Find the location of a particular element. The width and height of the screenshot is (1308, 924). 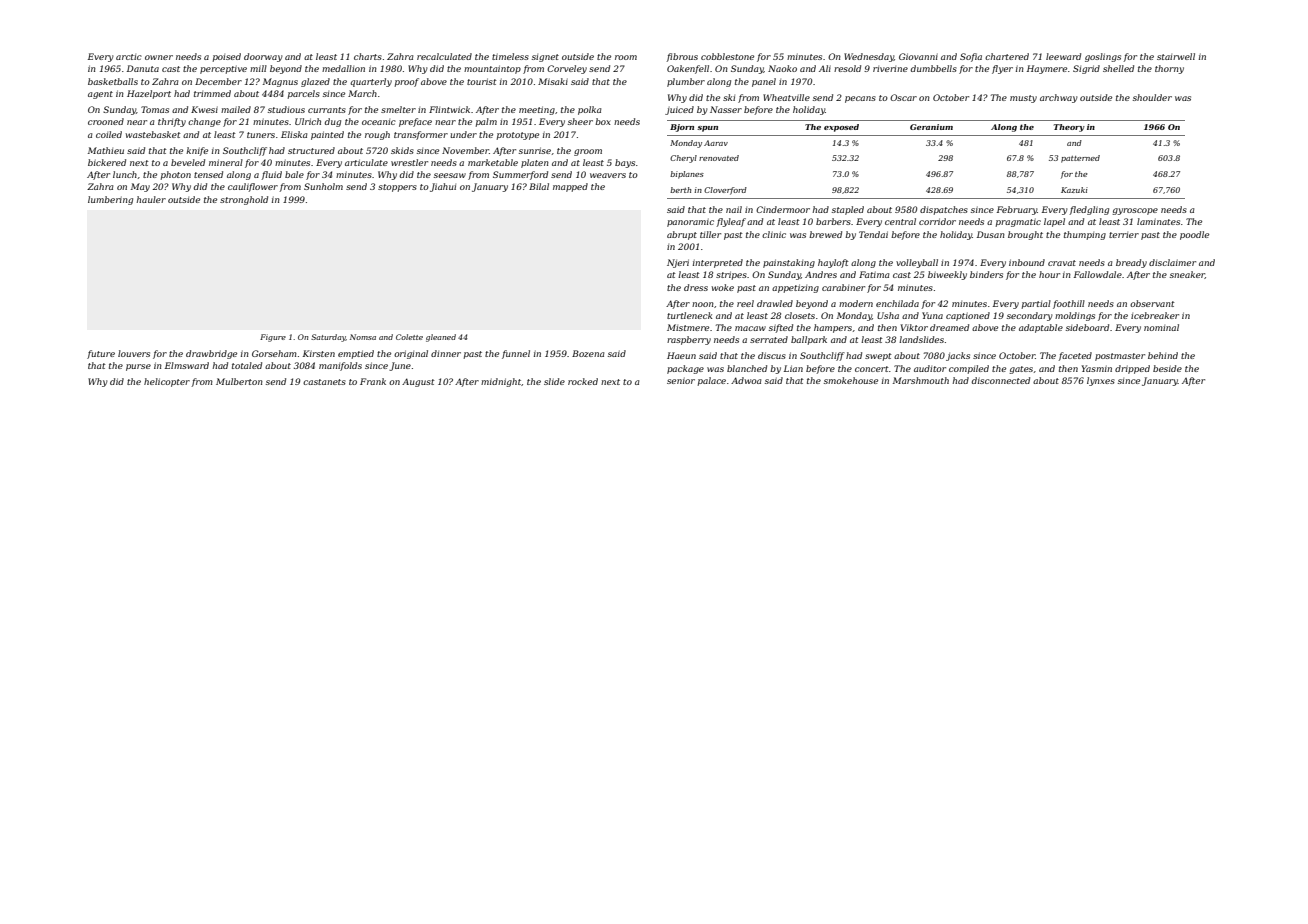

poodle is located at coordinates (1194, 235).
